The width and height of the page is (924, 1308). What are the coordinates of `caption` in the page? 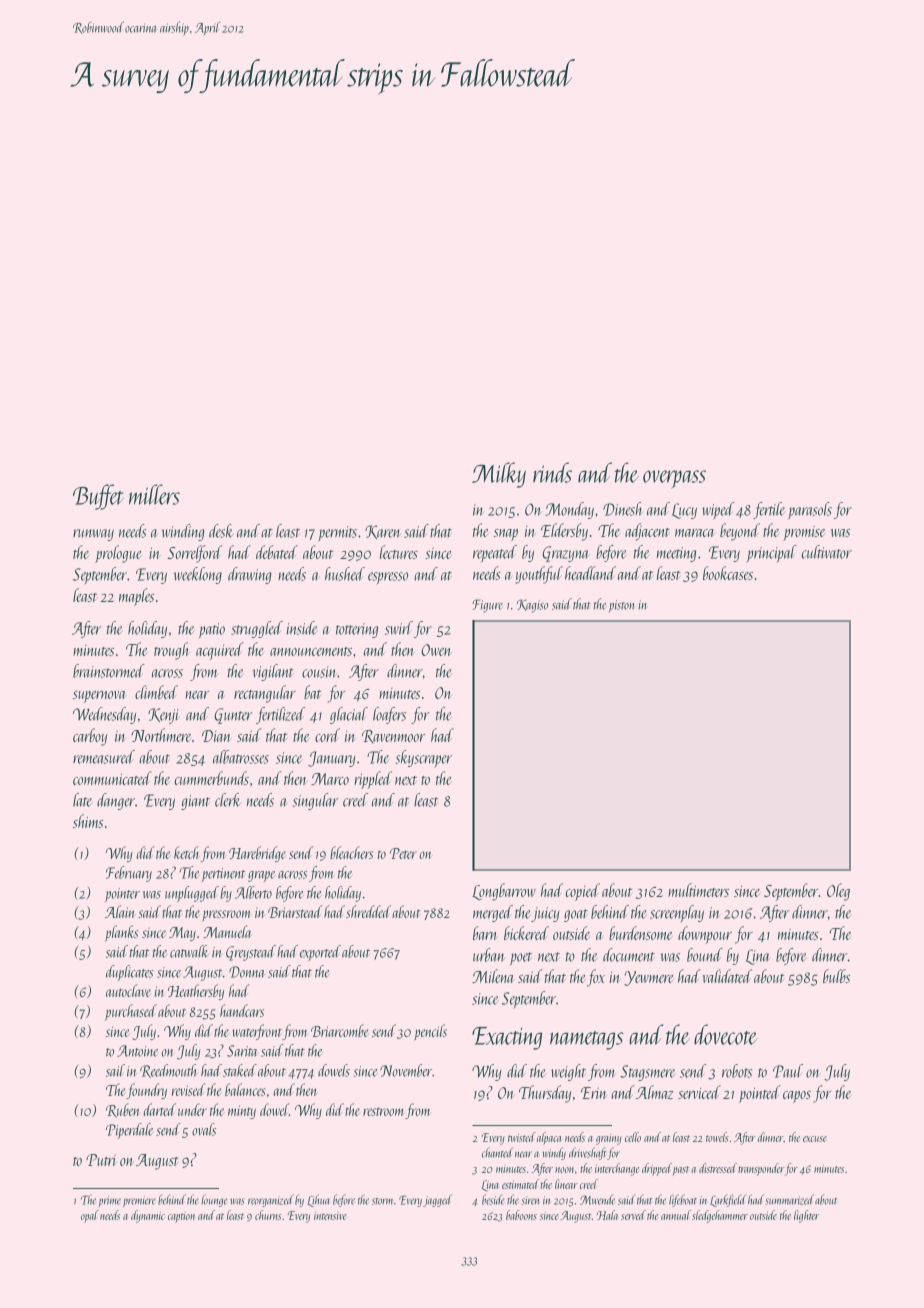 It's located at (181, 1217).
